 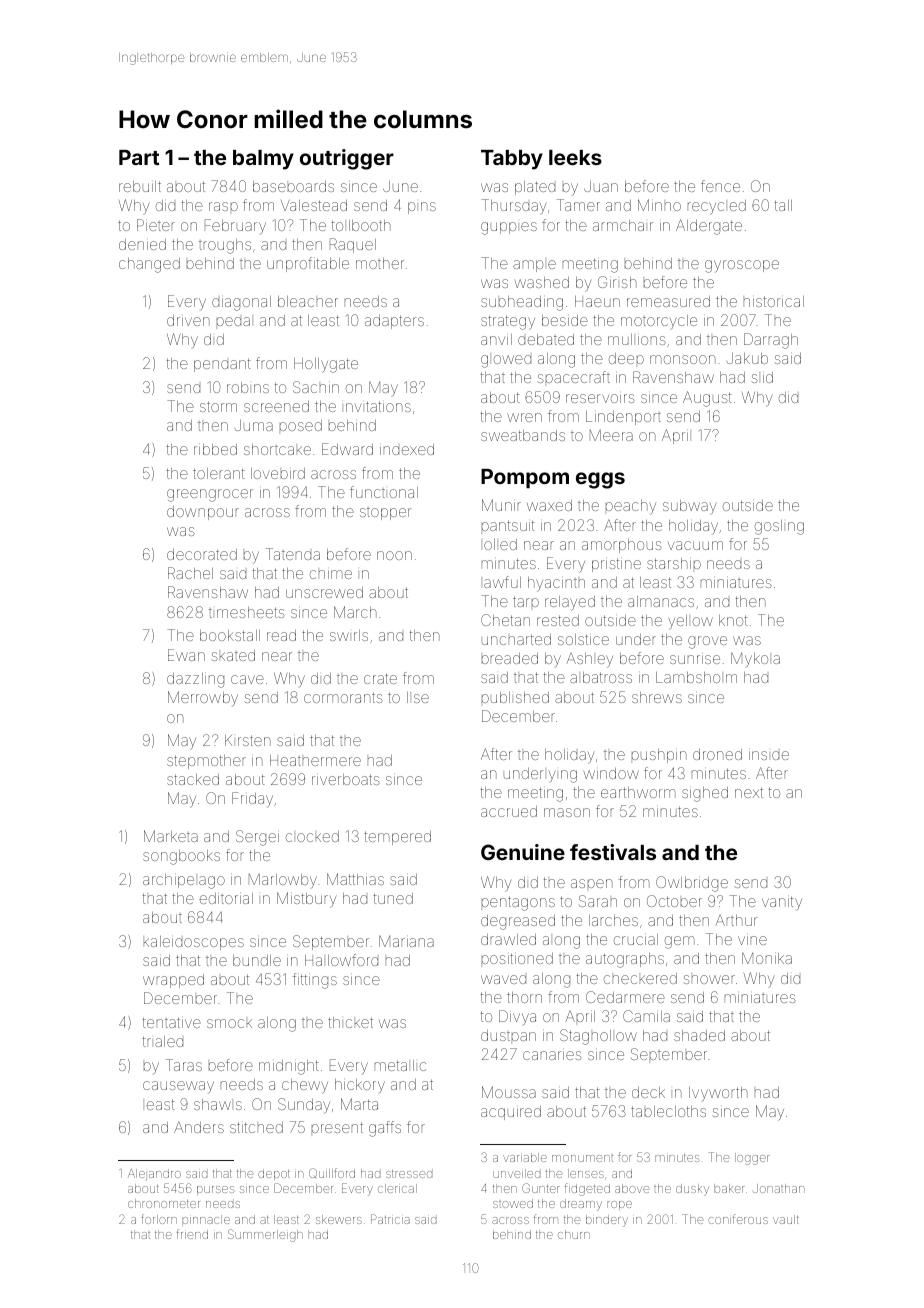 What do you see at coordinates (767, 958) in the document?
I see `Monika` at bounding box center [767, 958].
